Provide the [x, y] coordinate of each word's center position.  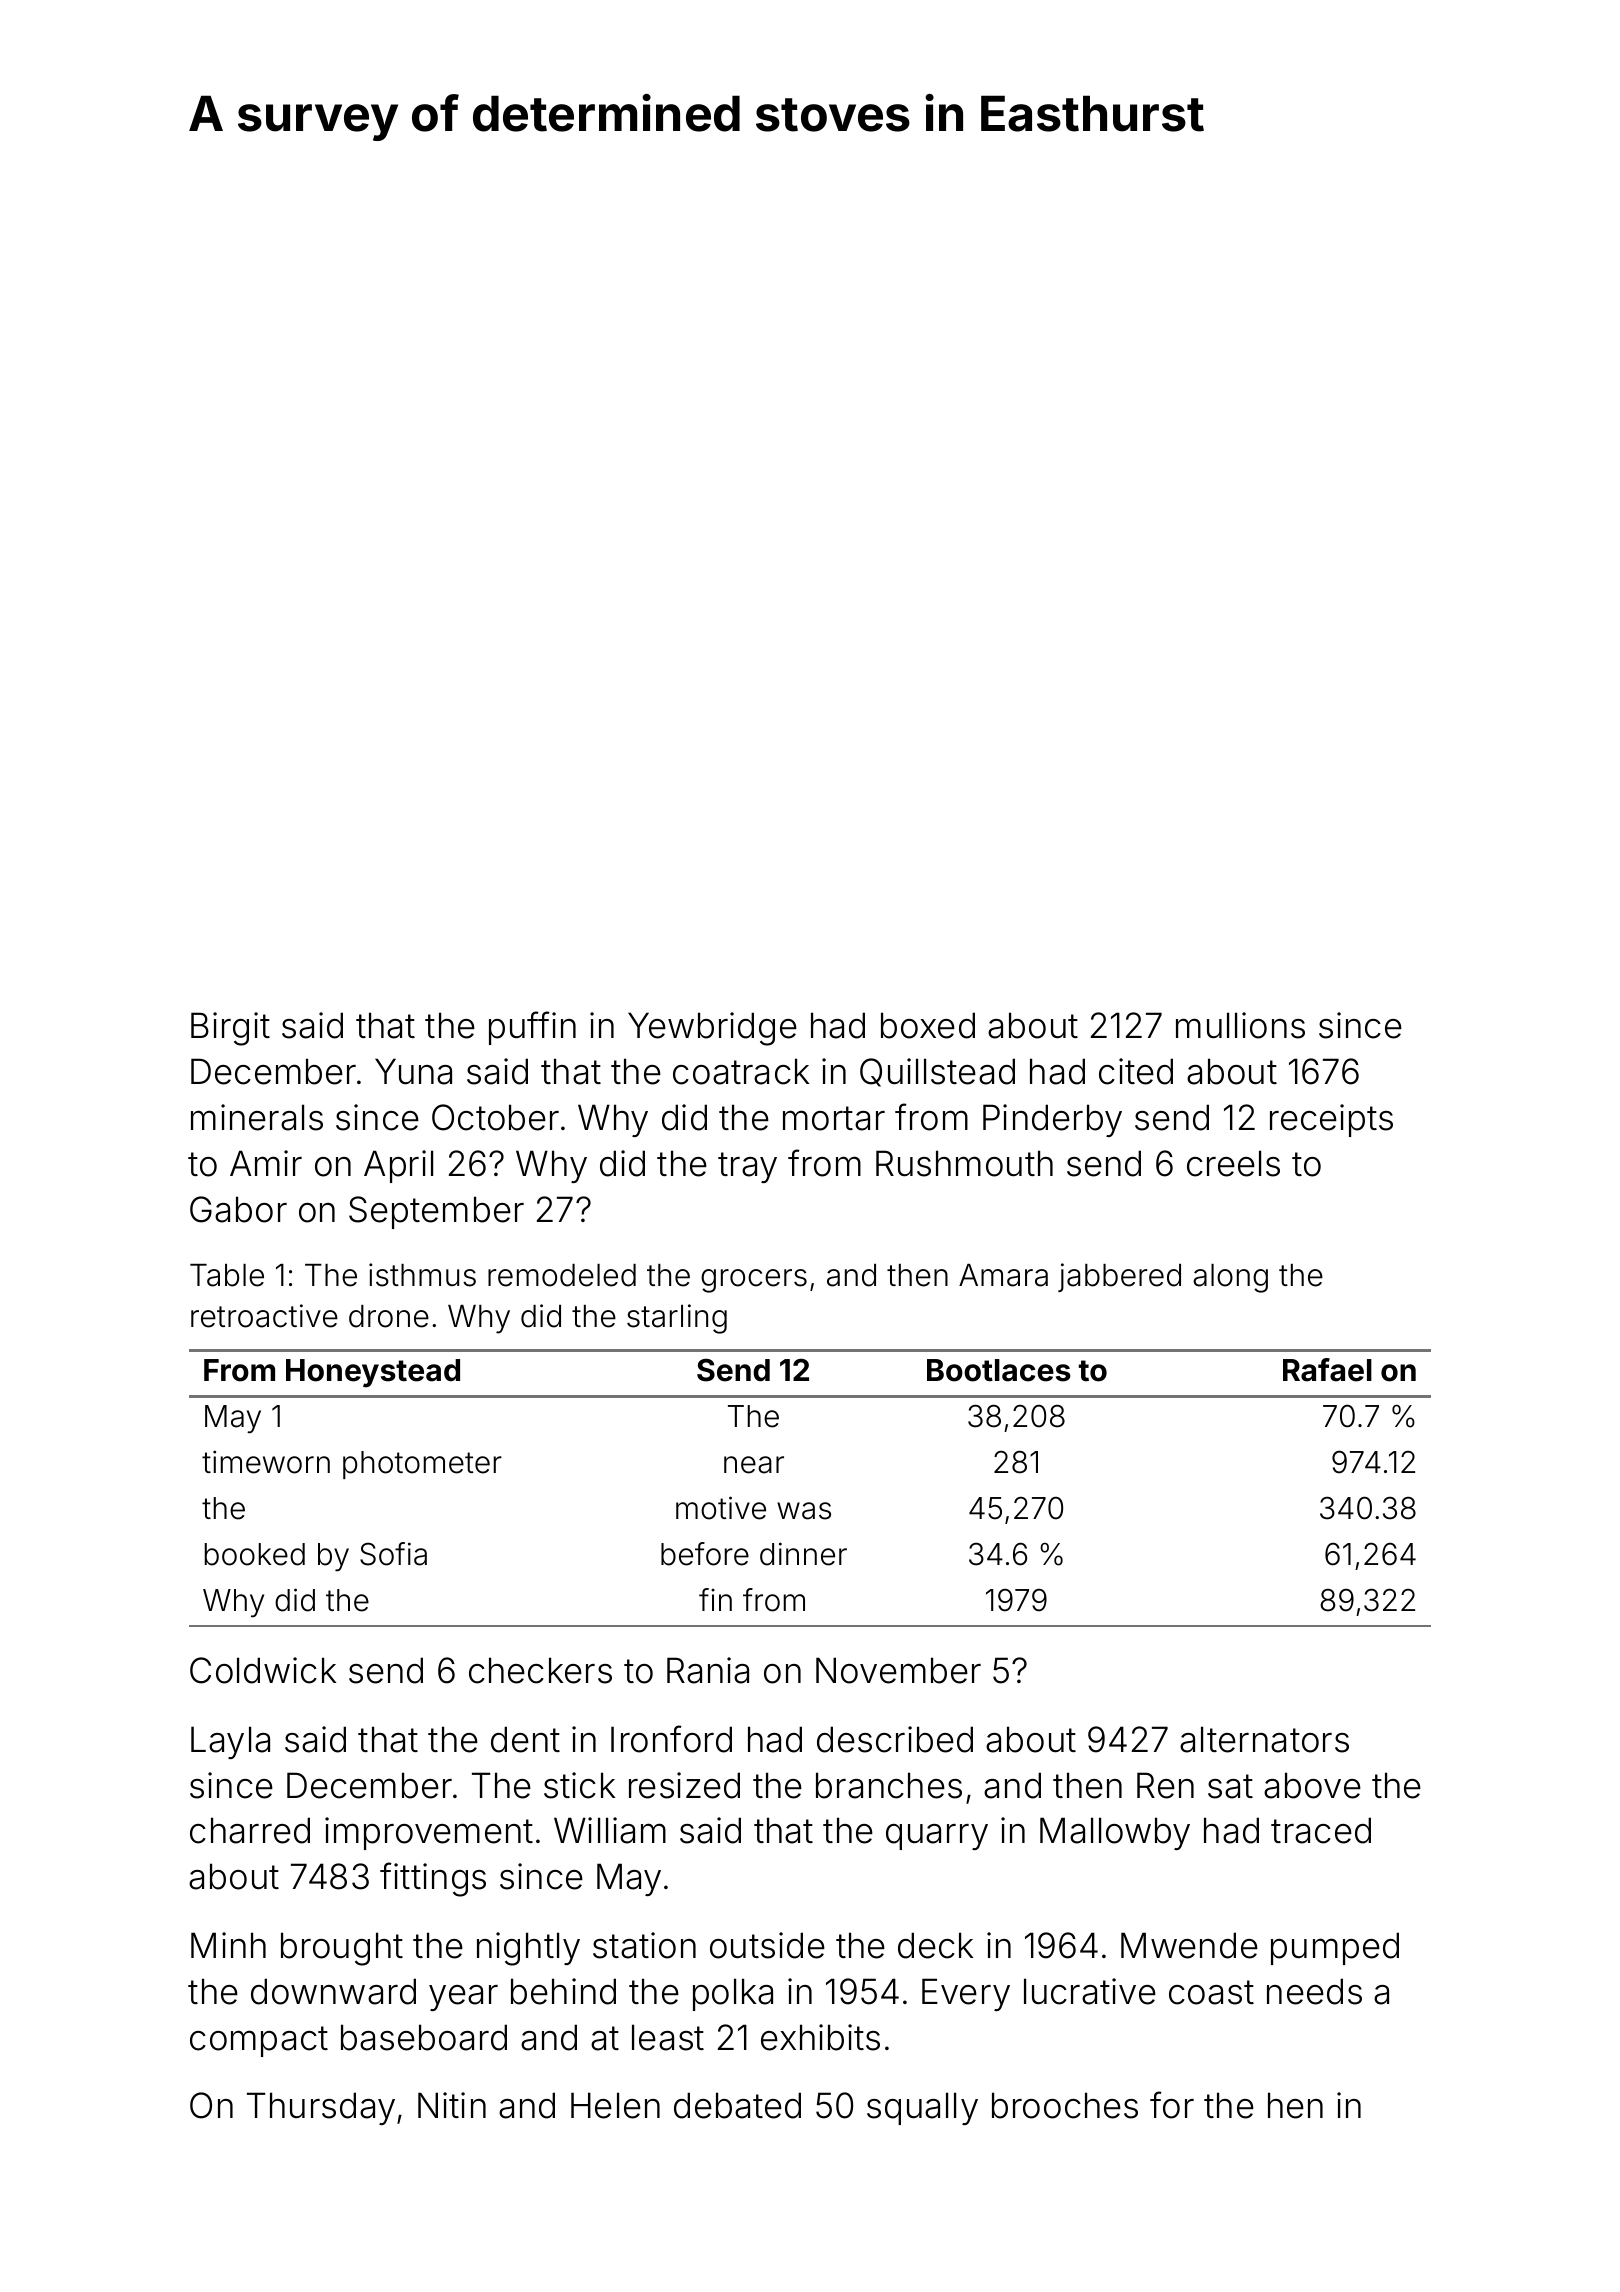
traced [1321, 1830]
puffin [532, 1028]
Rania [708, 1670]
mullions [1240, 1025]
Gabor [238, 1209]
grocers [754, 1281]
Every [966, 1994]
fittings [433, 1879]
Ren [1165, 1785]
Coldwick [263, 1670]
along [1230, 1278]
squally [922, 2108]
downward [333, 1991]
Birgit [230, 1029]
